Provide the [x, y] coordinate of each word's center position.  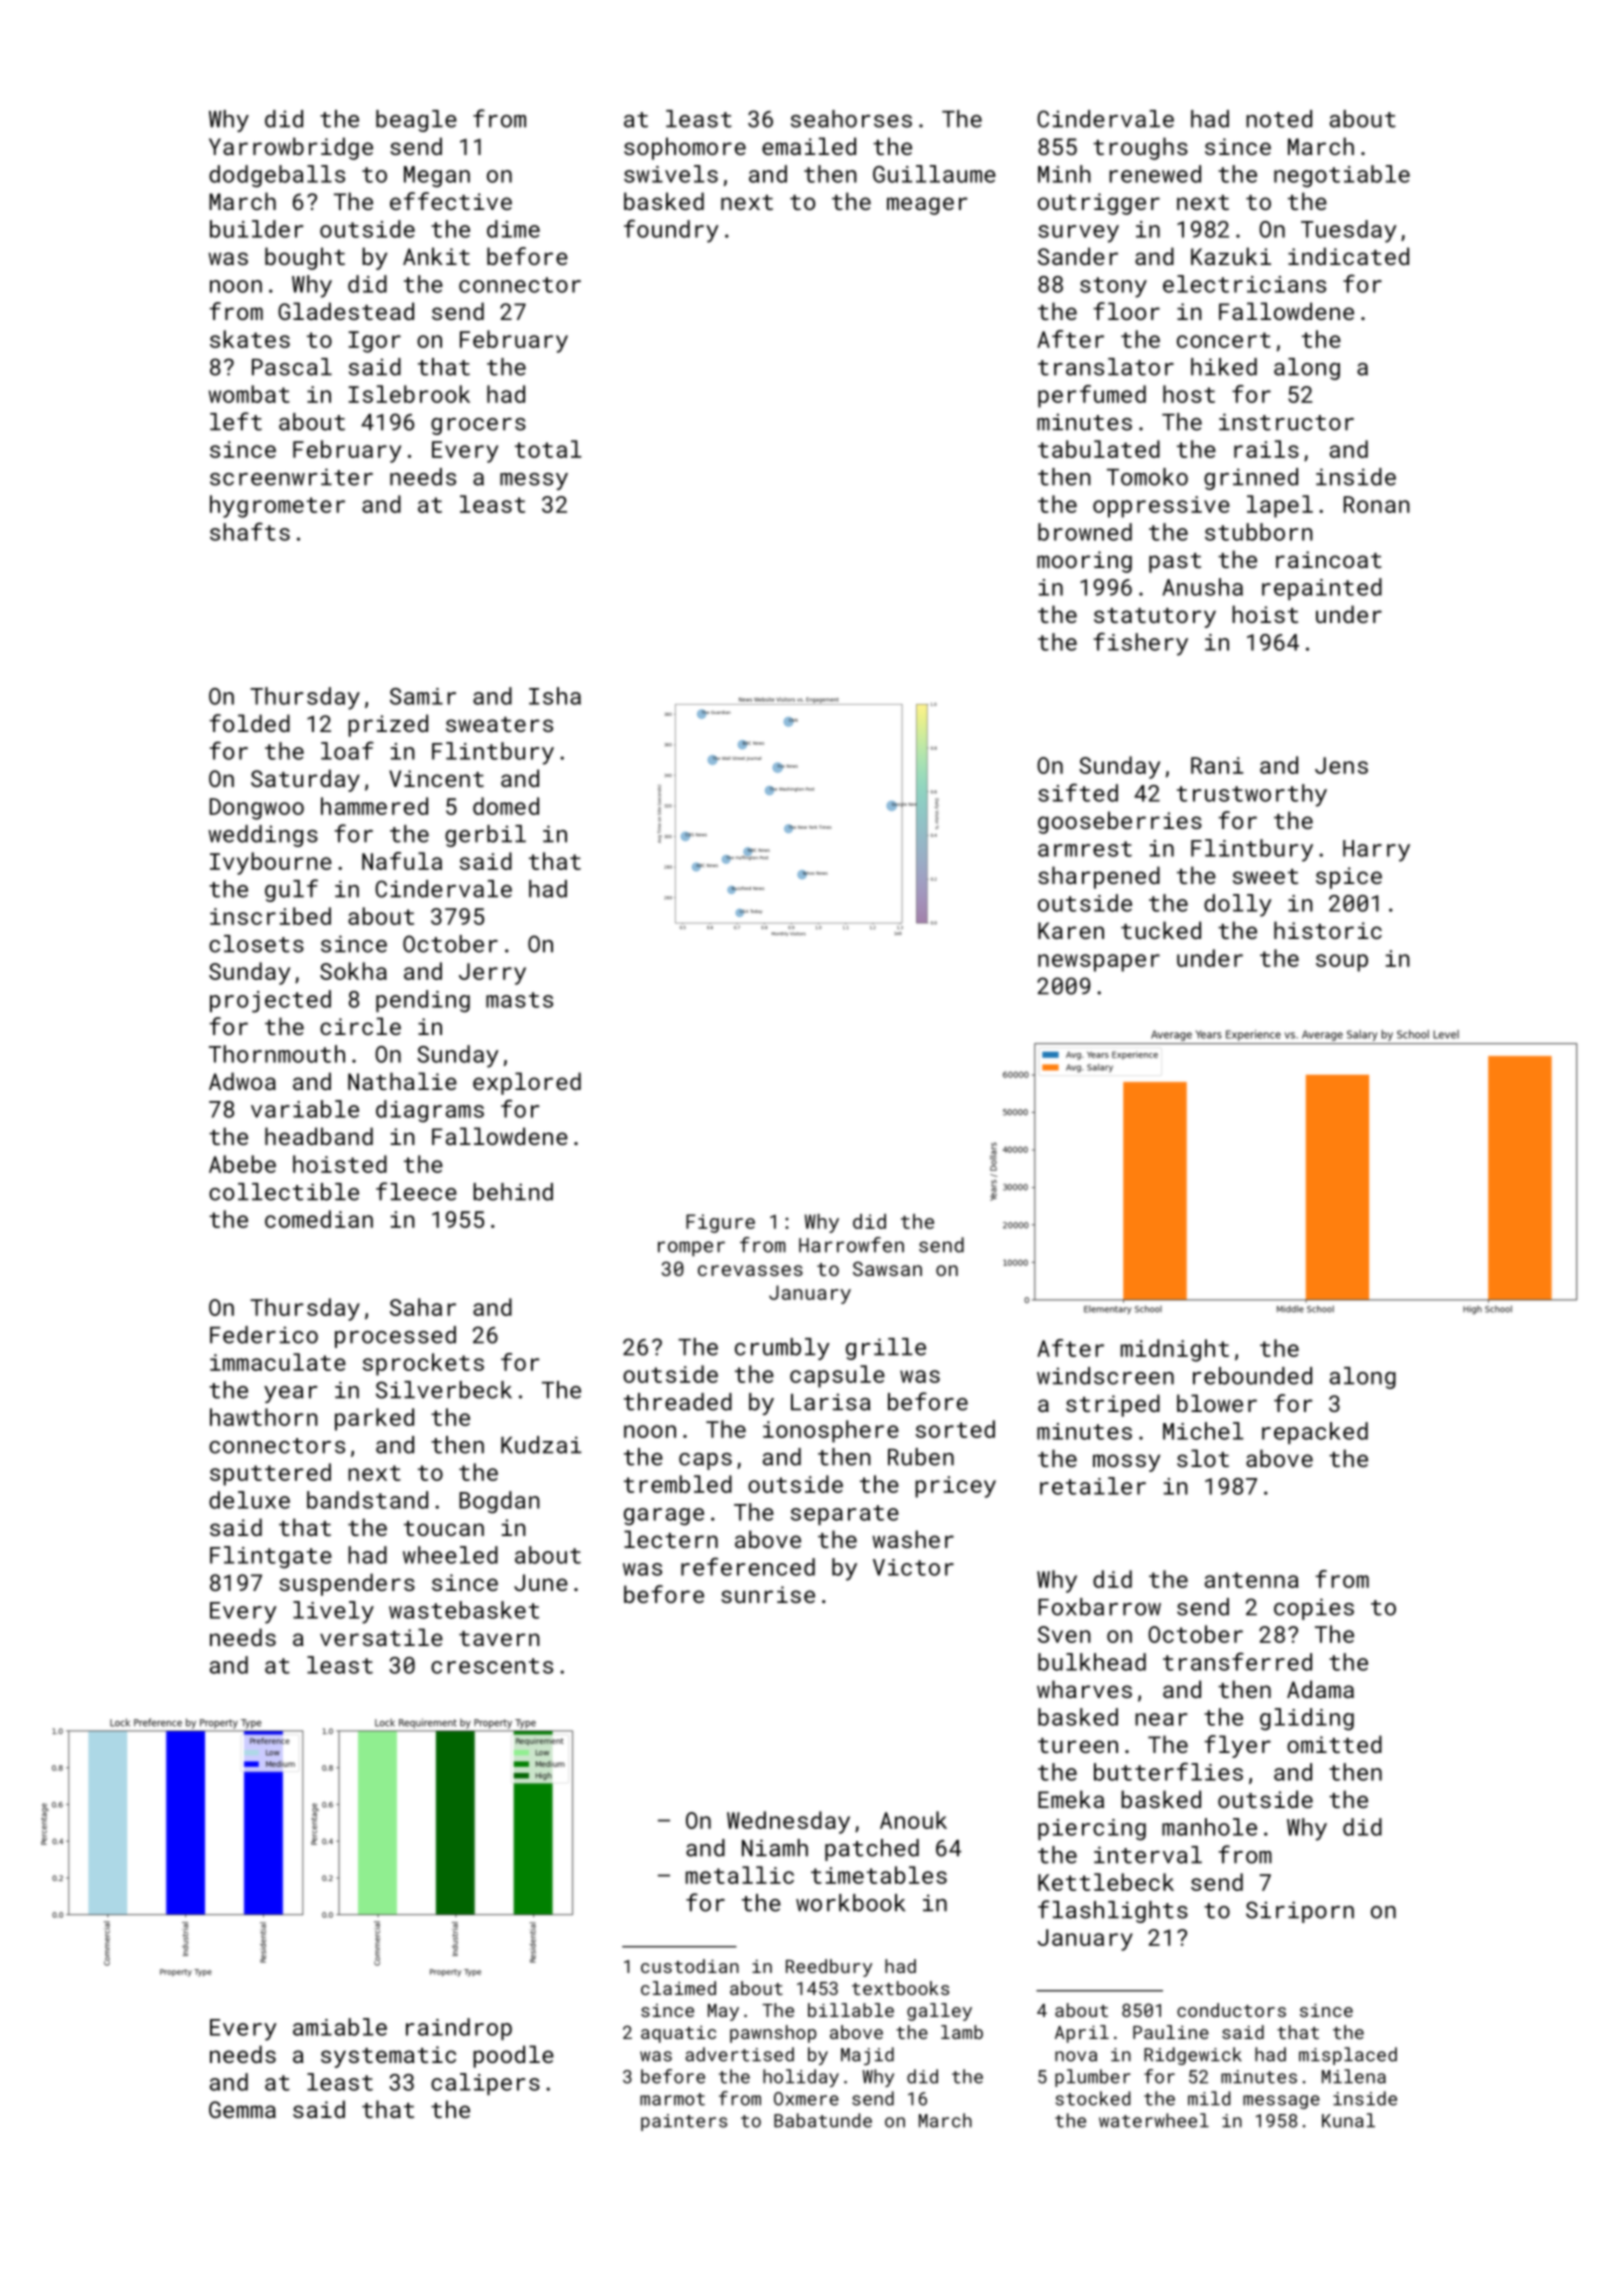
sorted [955, 1429]
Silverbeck [444, 1390]
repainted [1322, 589]
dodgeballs [277, 176]
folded [249, 723]
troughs [1140, 148]
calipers [485, 2084]
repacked [1315, 1433]
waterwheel [1154, 2120]
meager [927, 206]
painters [684, 2122]
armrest [1085, 849]
